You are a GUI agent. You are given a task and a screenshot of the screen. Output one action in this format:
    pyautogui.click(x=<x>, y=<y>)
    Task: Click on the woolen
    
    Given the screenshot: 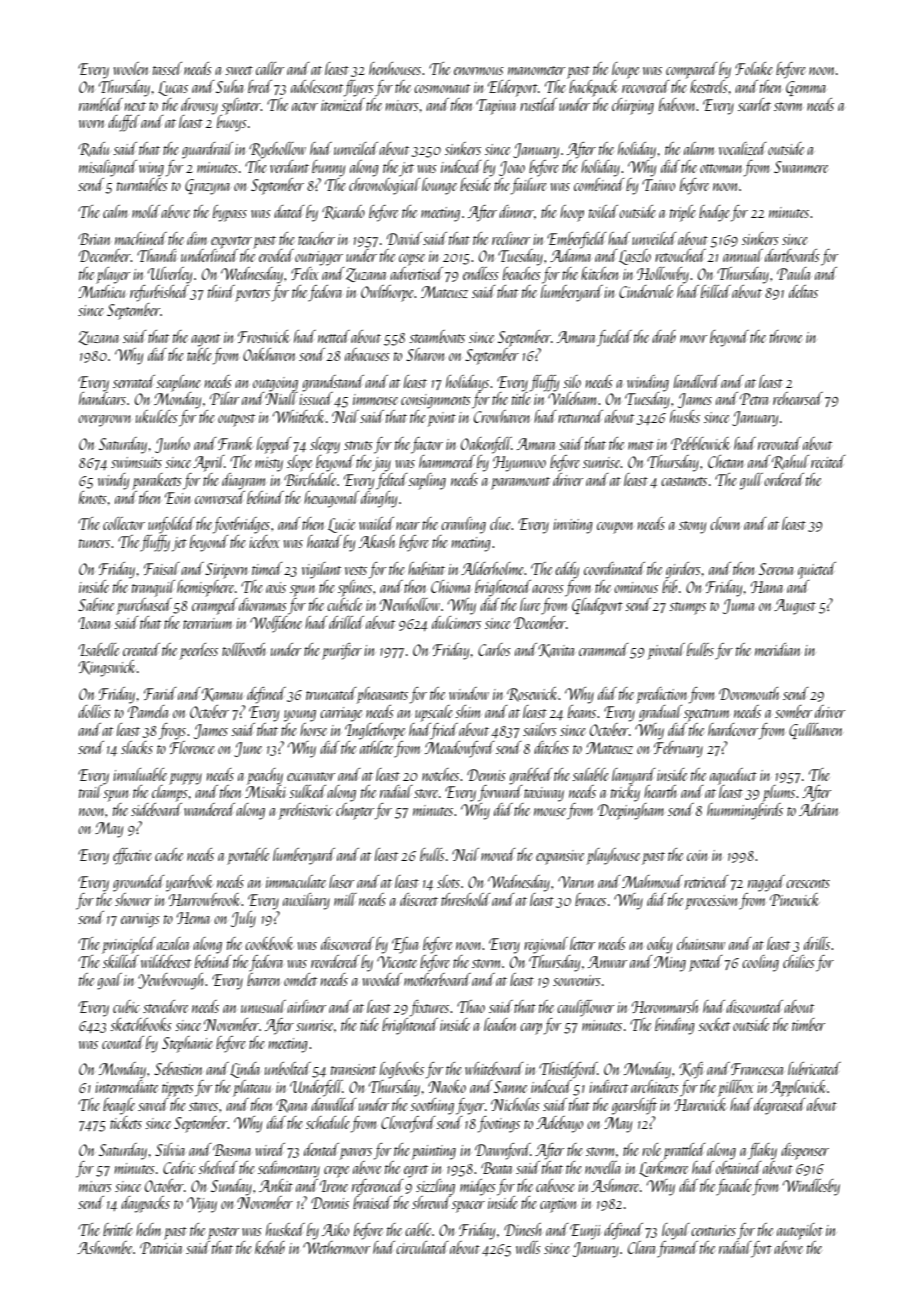 What is the action you would take?
    pyautogui.click(x=131, y=68)
